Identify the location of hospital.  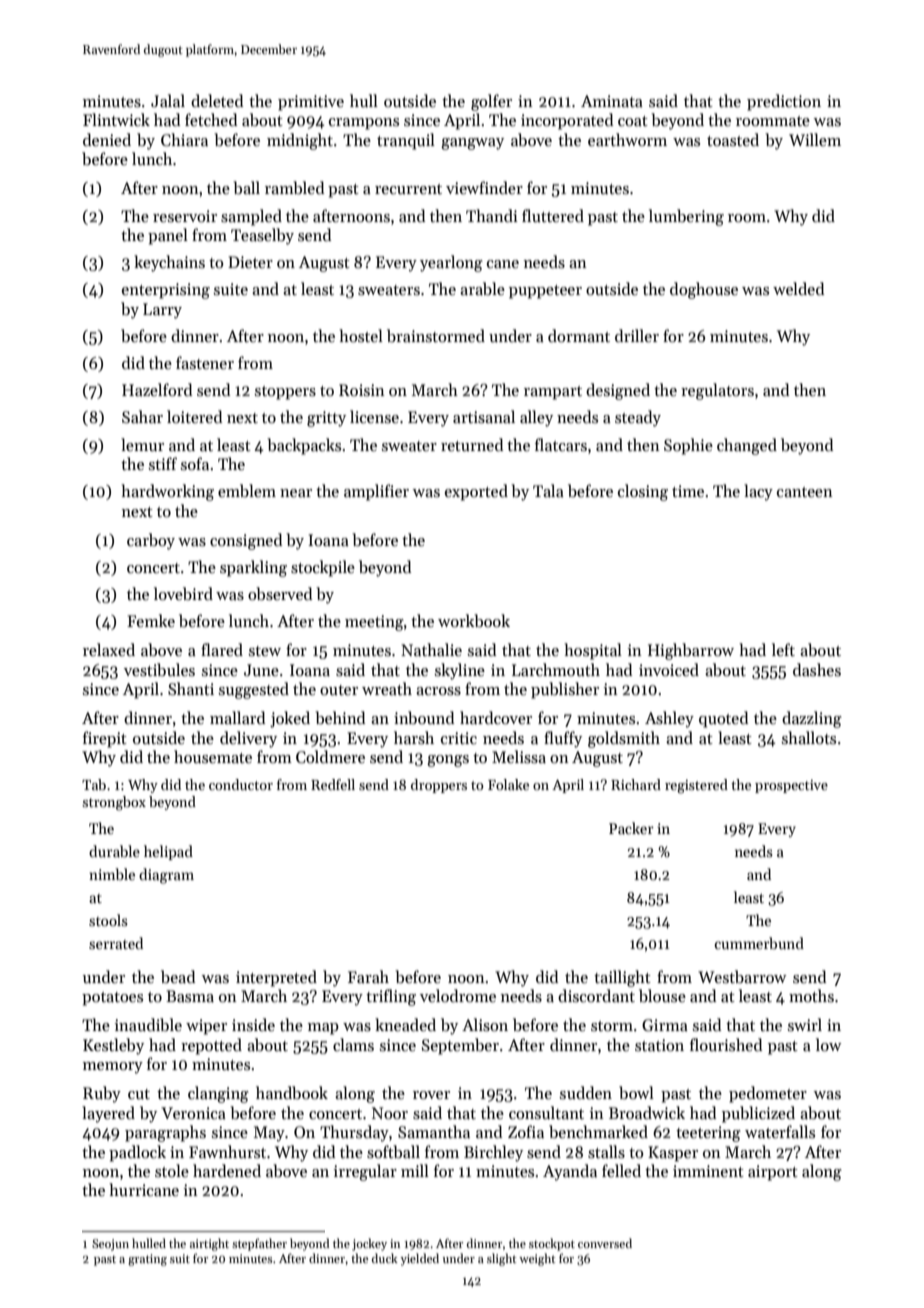
(593, 651).
